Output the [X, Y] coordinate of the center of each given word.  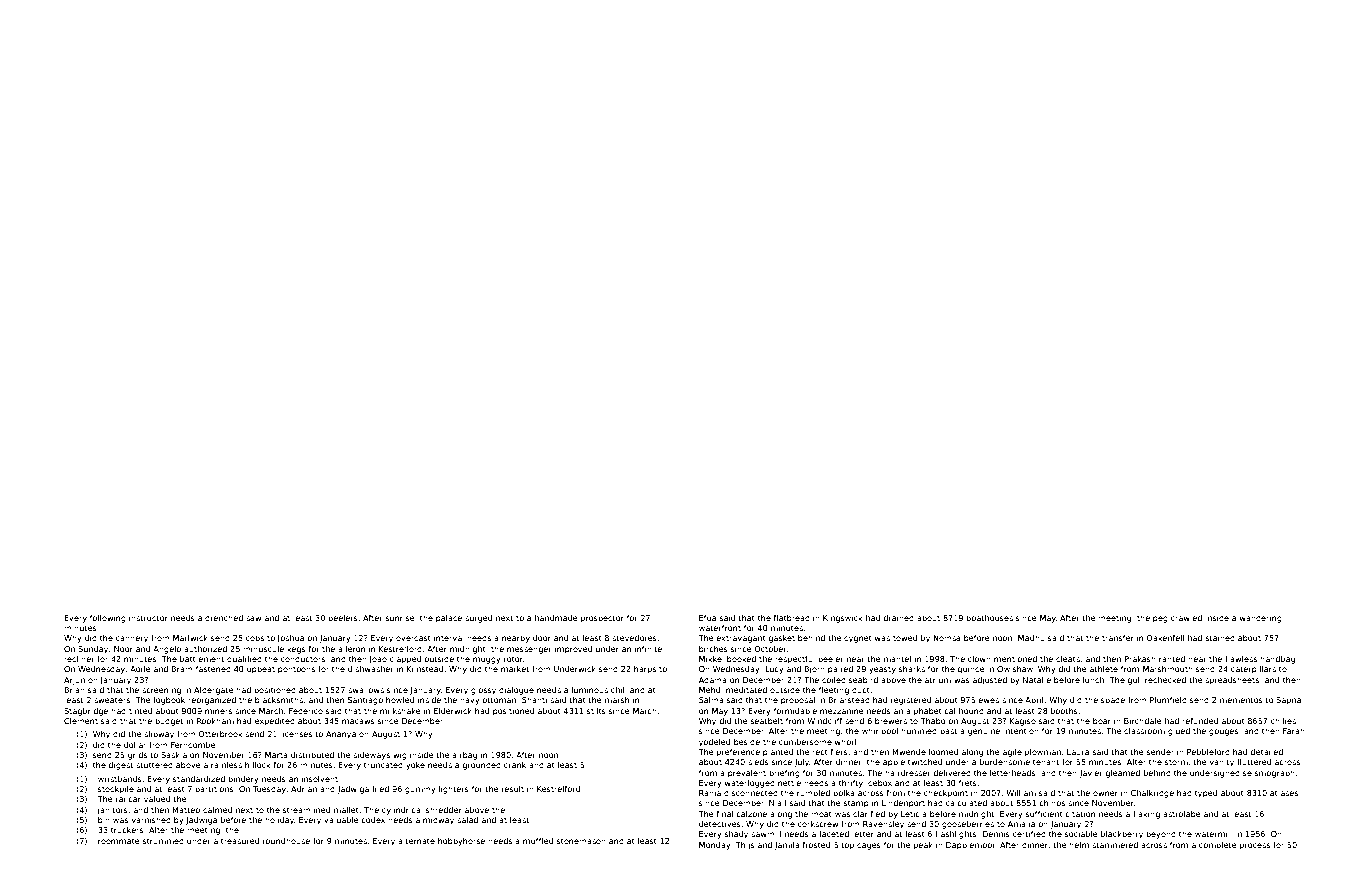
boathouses [989, 618]
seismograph [1269, 774]
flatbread [791, 618]
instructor [148, 618]
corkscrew [818, 824]
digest [120, 766]
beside [747, 742]
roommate [119, 841]
